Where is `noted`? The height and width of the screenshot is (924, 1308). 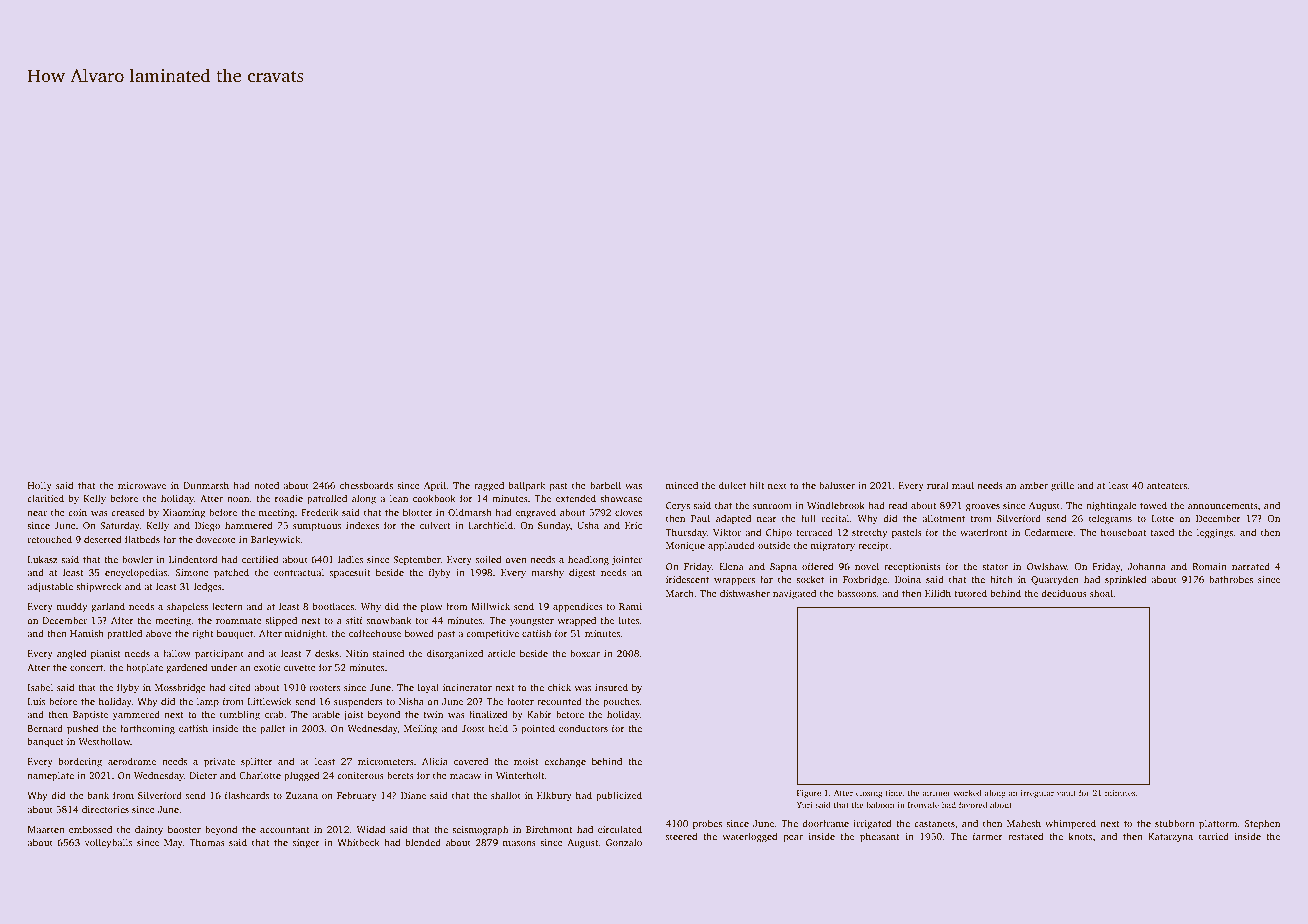 noted is located at coordinates (266, 485).
